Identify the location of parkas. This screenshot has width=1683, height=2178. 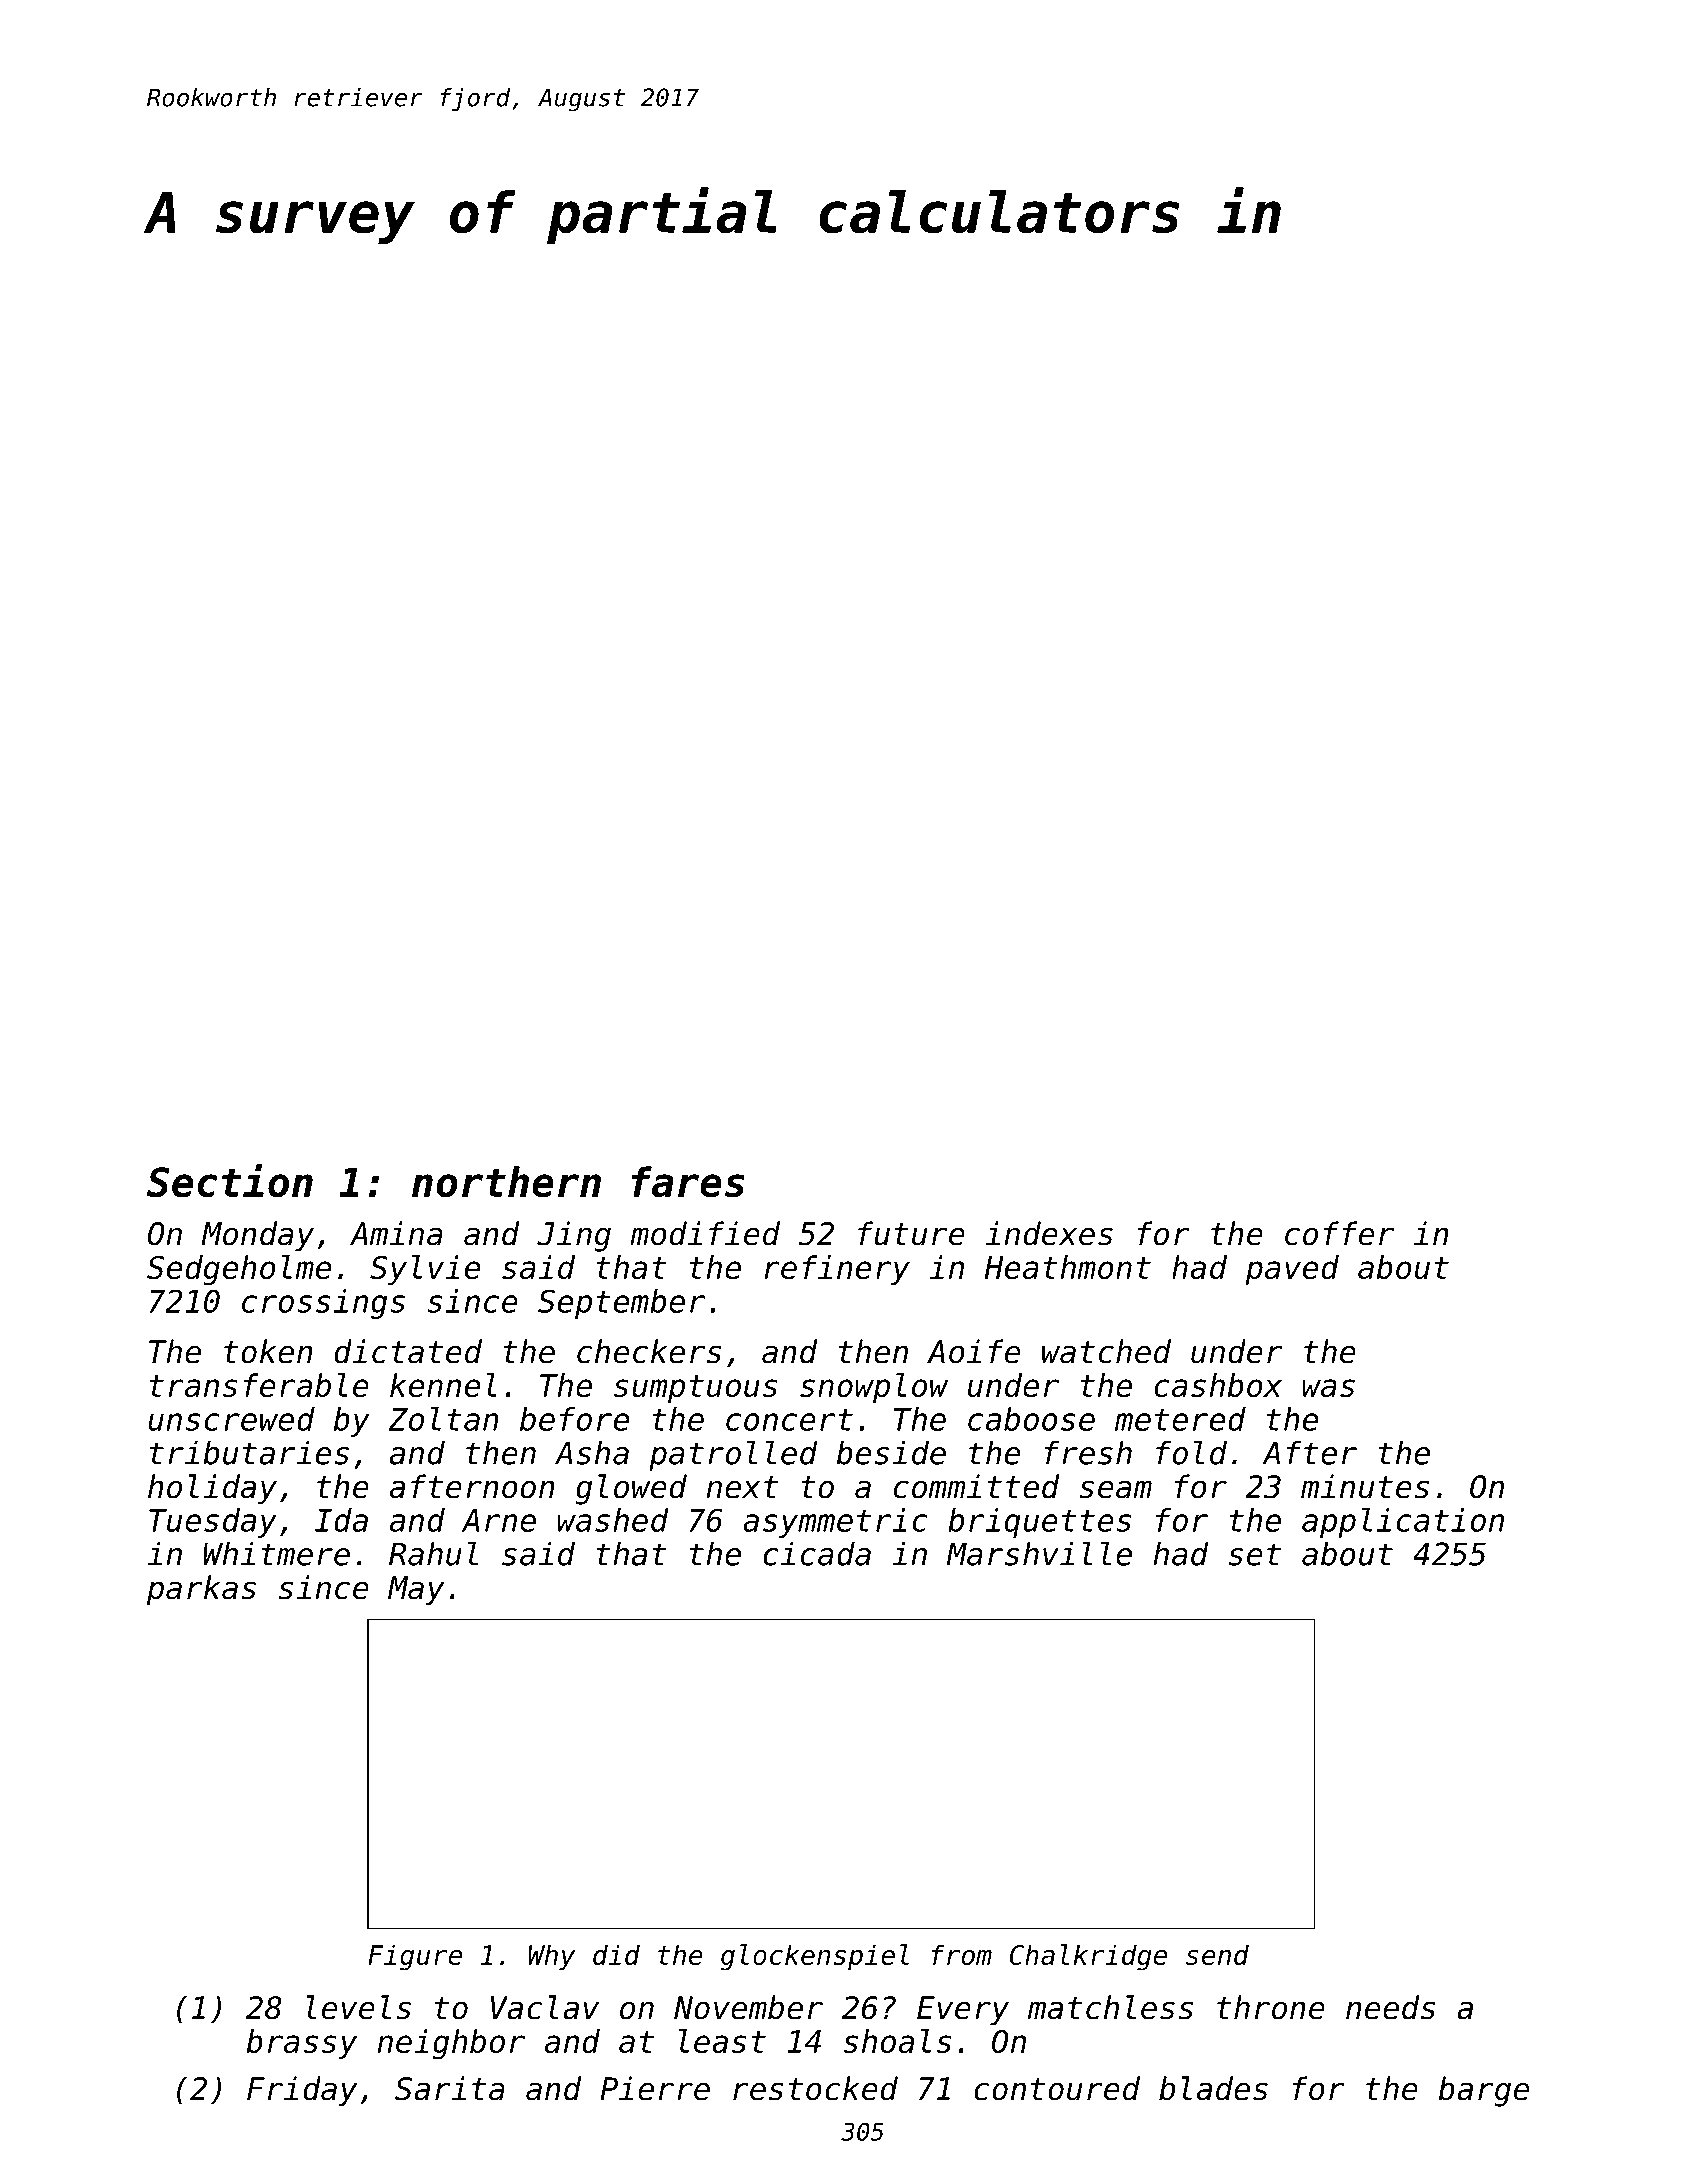
(201, 1590).
